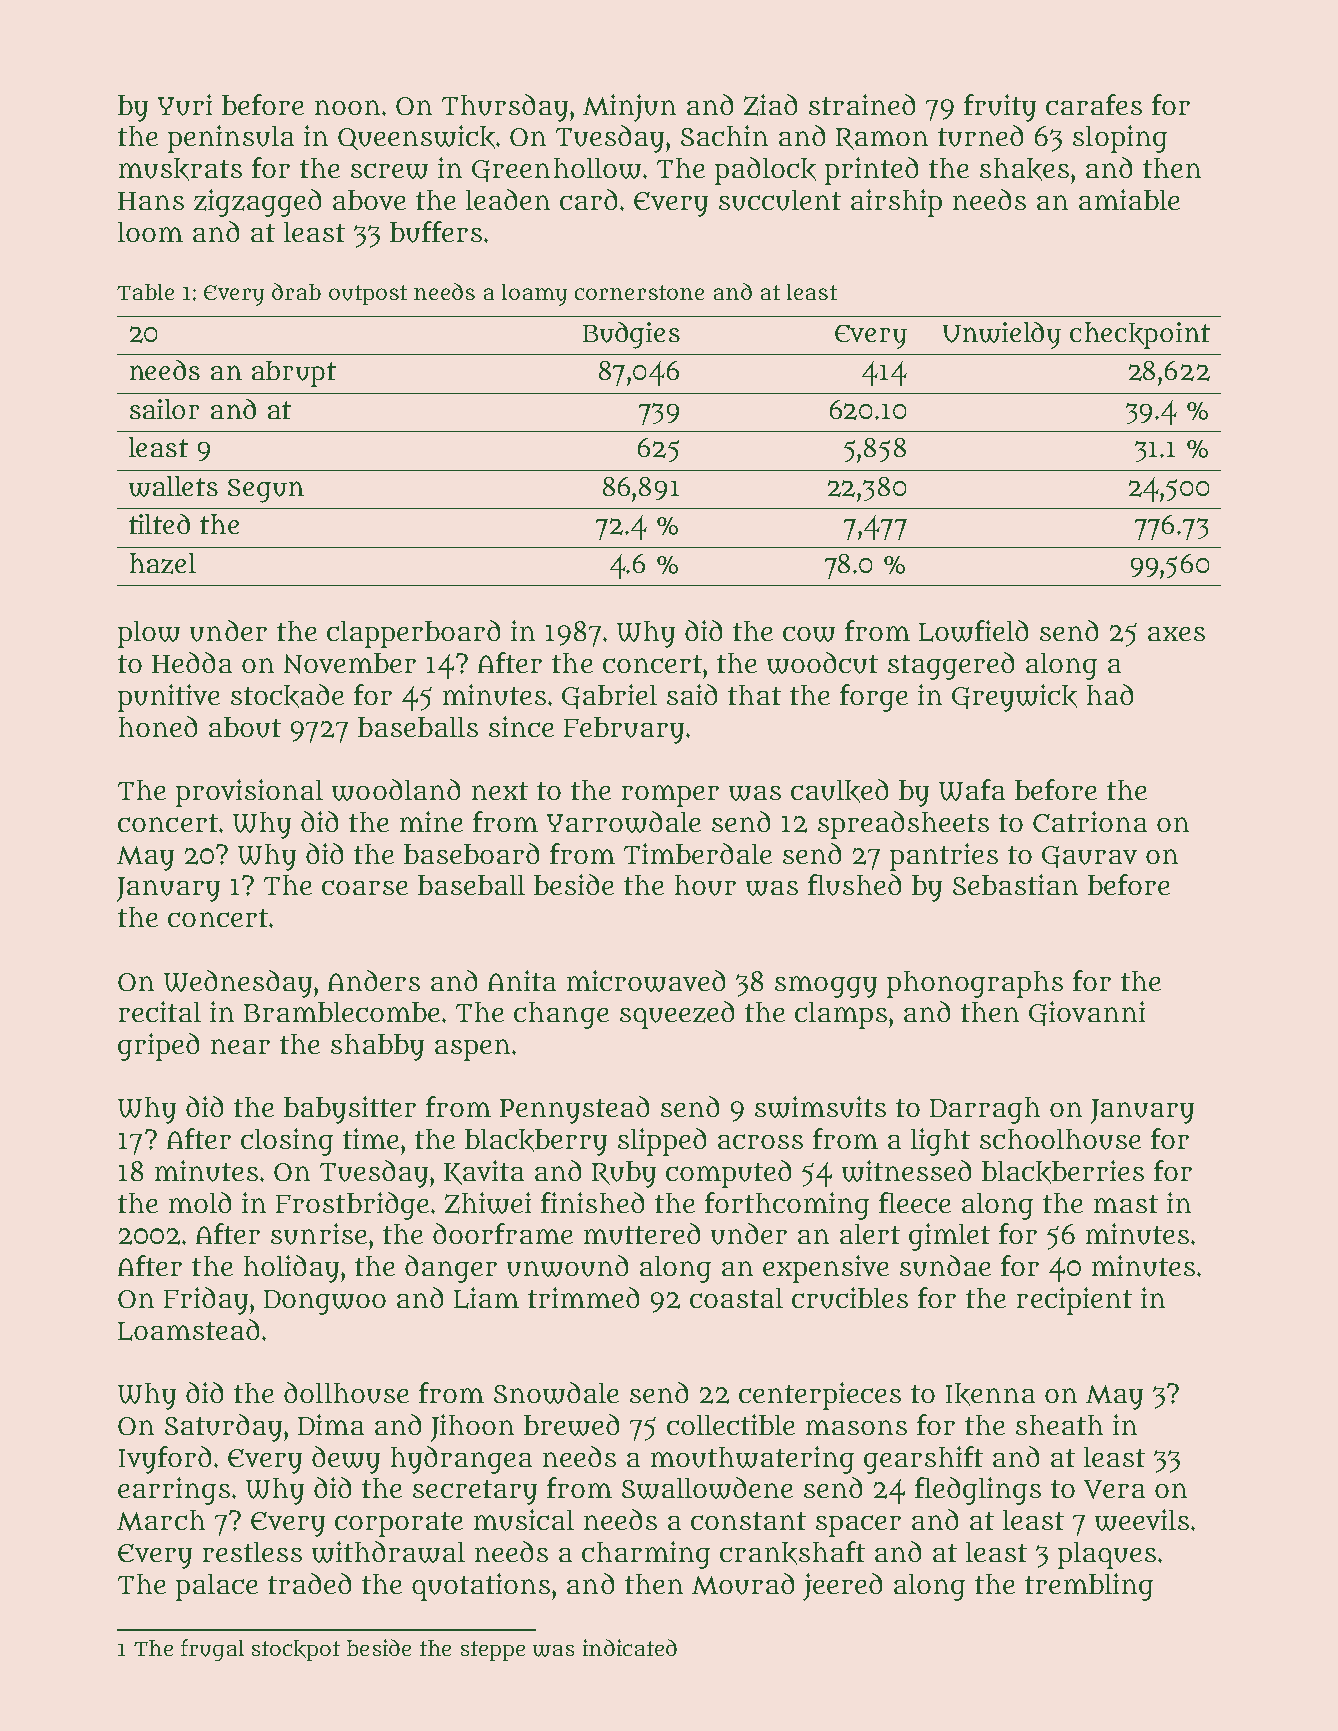  Describe the element at coordinates (296, 1650) in the page. I see `stockpot` at that location.
